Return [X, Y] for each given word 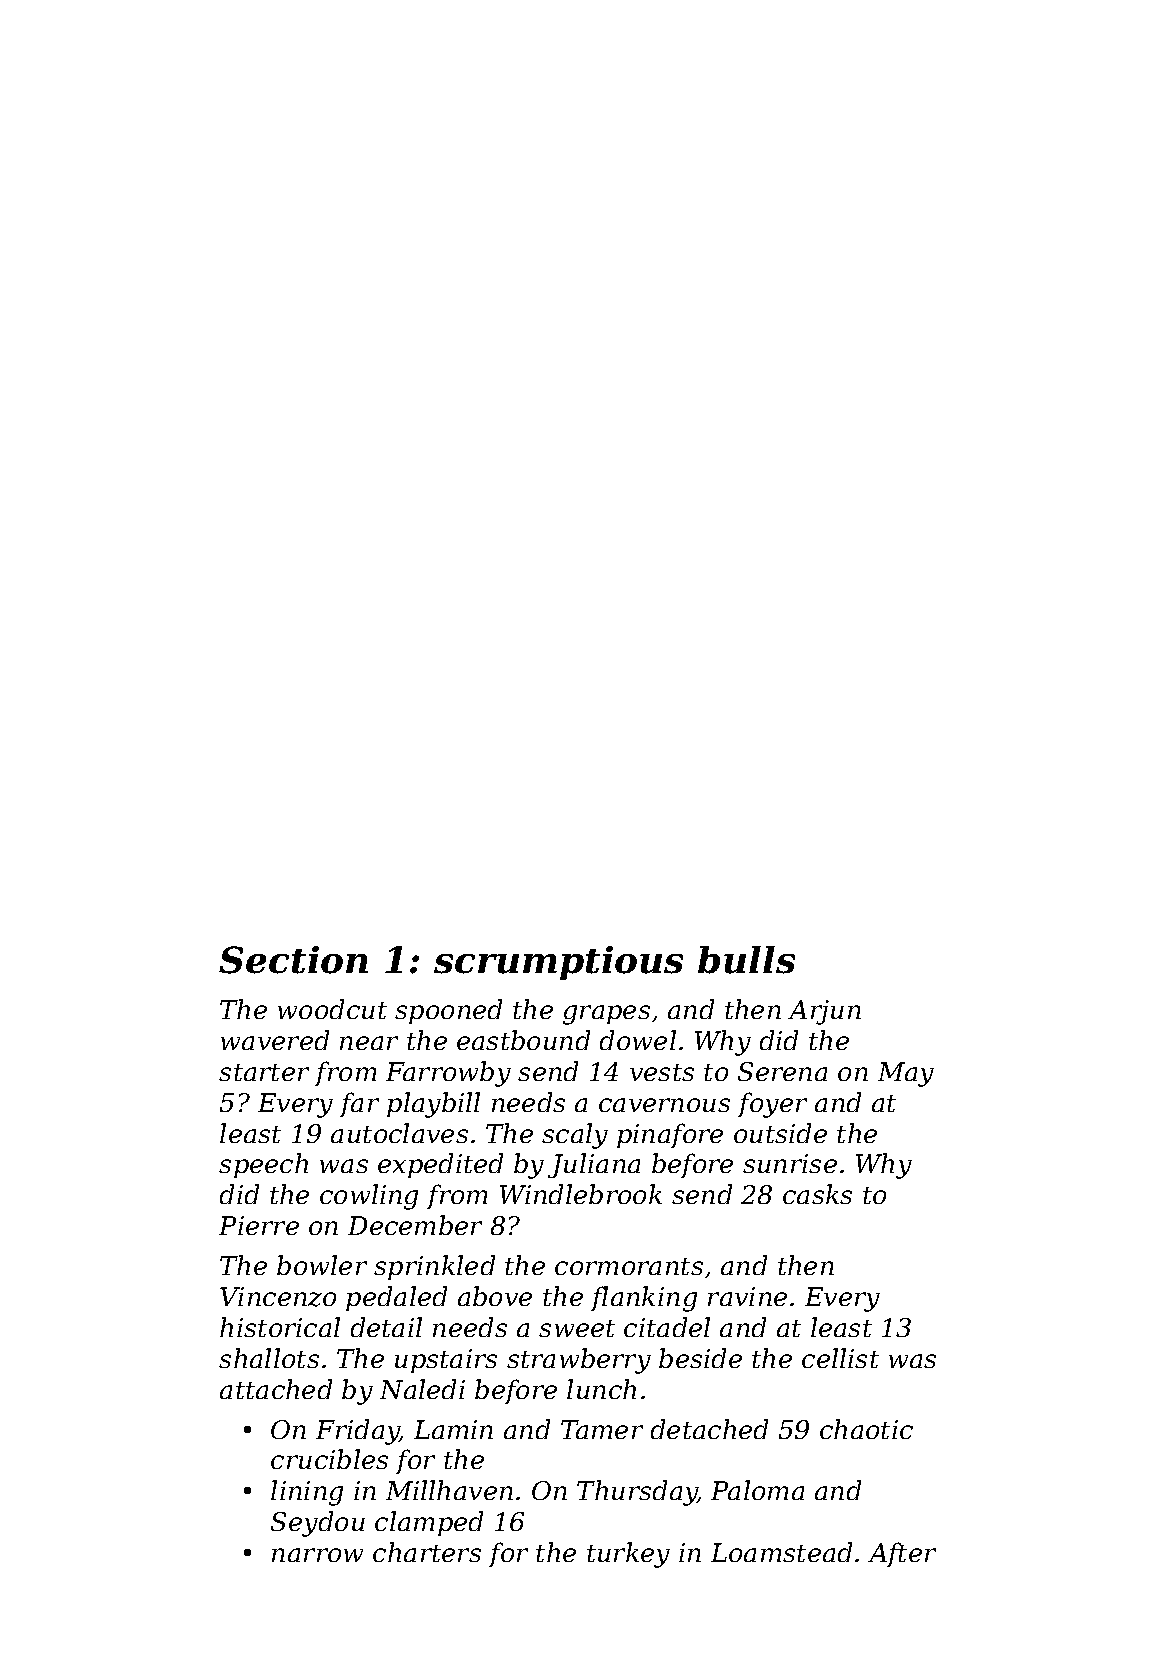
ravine [747, 1296]
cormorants [629, 1266]
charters [427, 1552]
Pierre [259, 1225]
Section [293, 960]
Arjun [824, 1012]
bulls [746, 960]
